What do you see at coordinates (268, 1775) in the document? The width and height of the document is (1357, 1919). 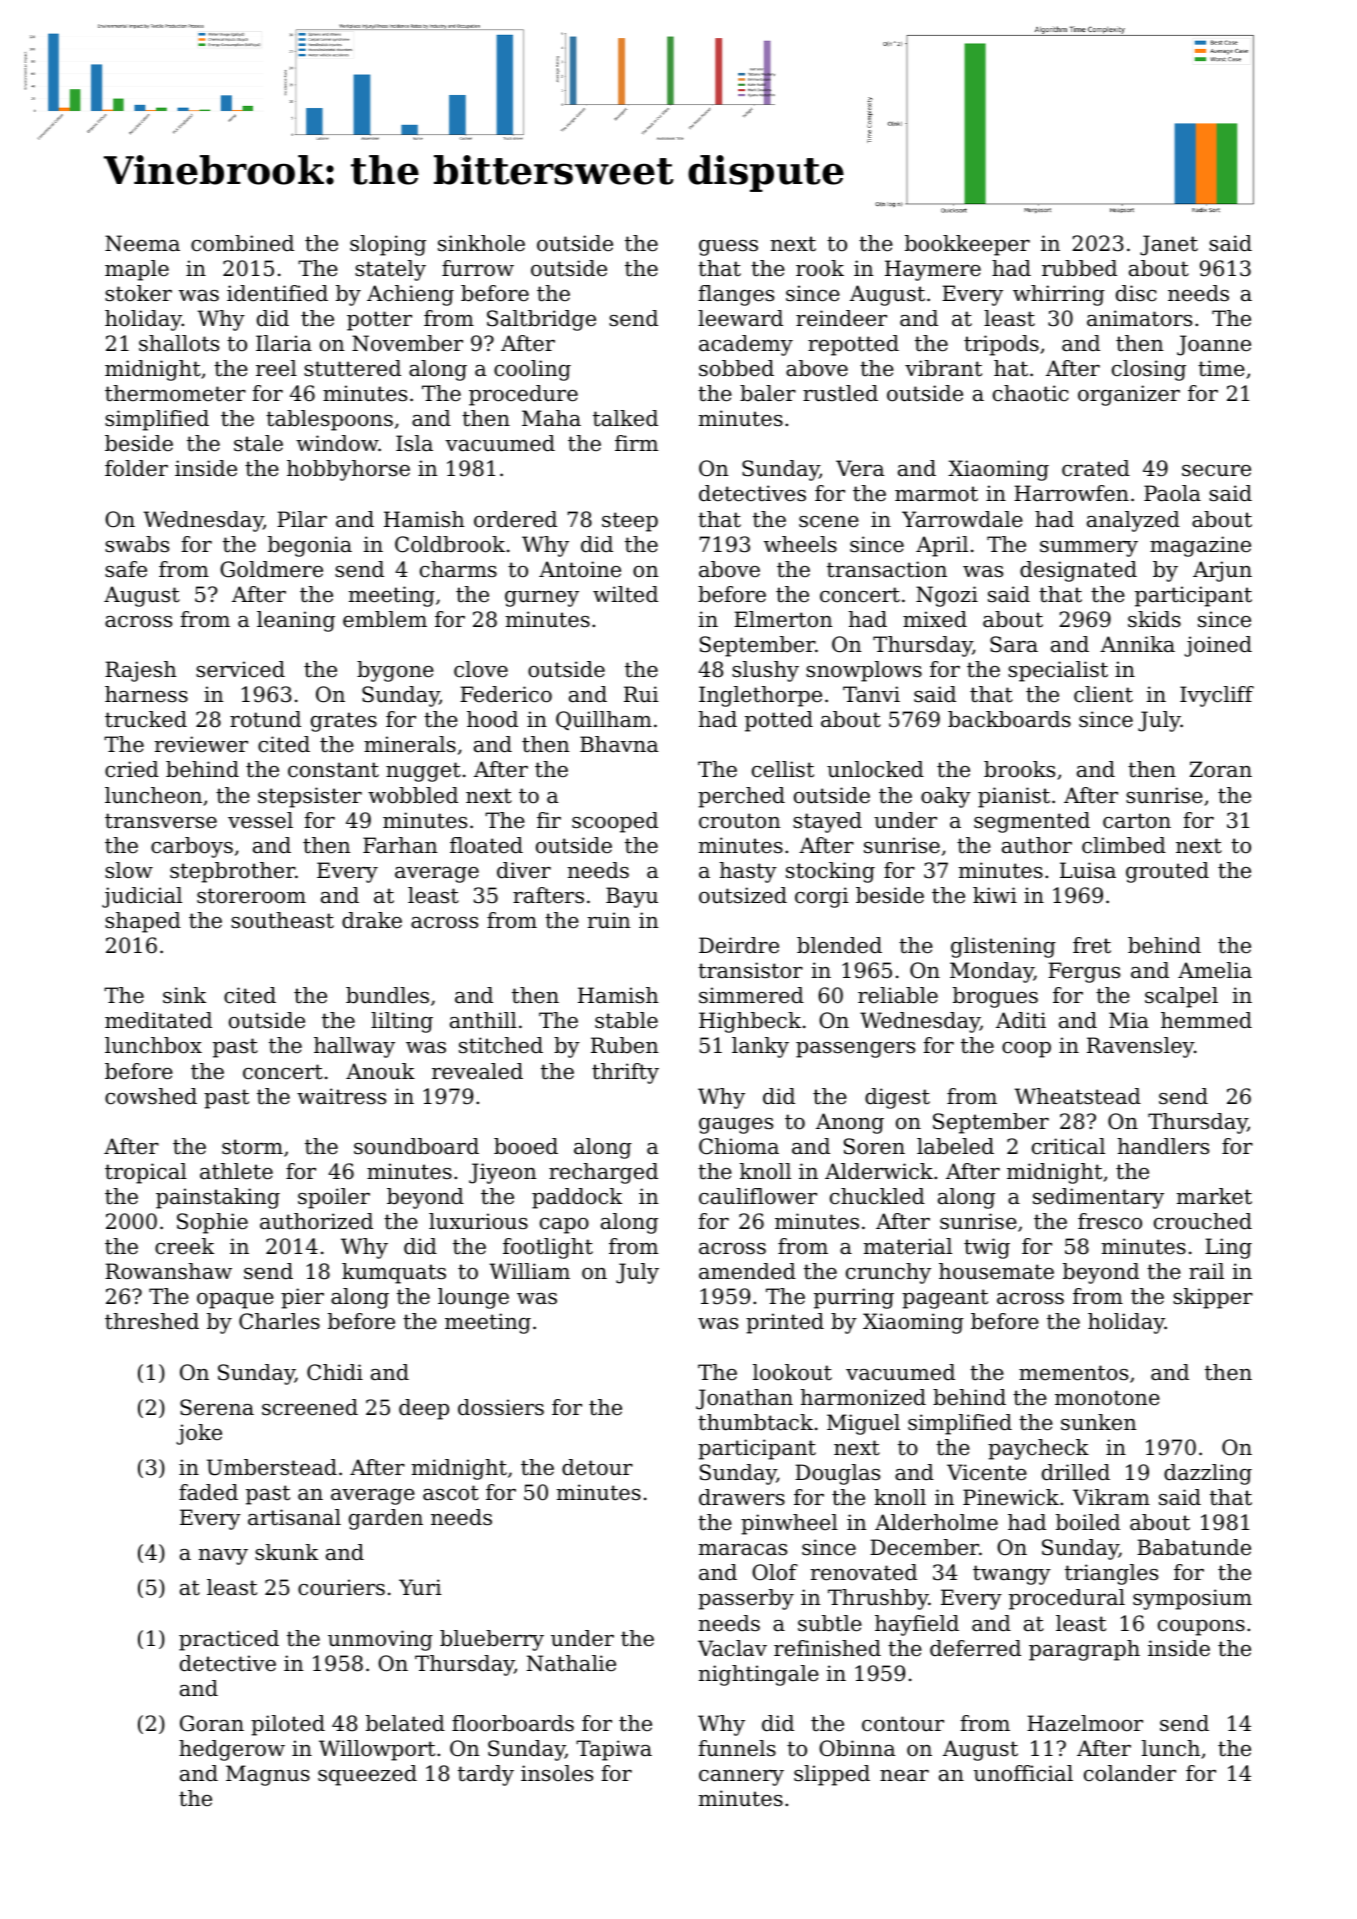 I see `Magnus` at bounding box center [268, 1775].
